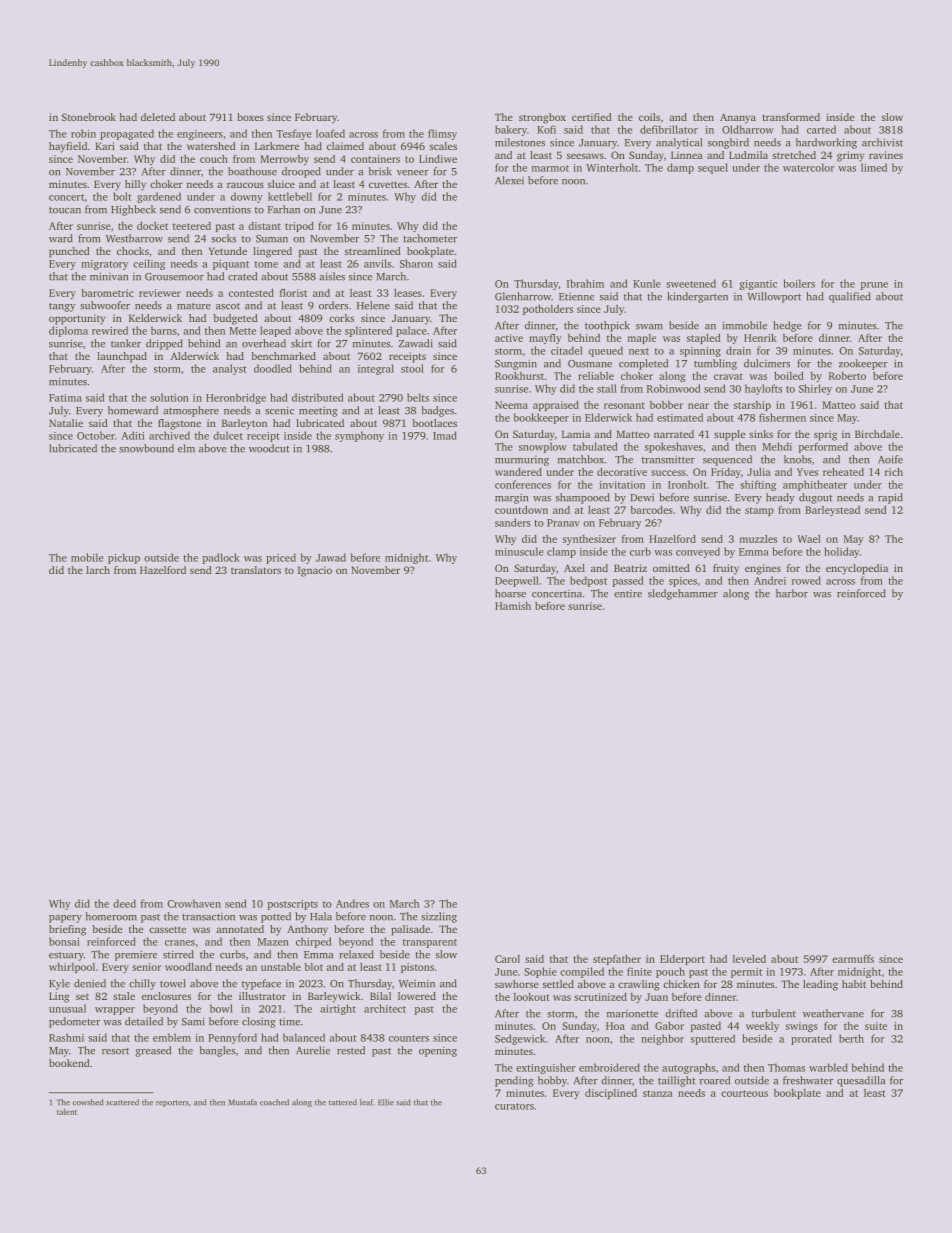  I want to click on scattered, so click(122, 1102).
